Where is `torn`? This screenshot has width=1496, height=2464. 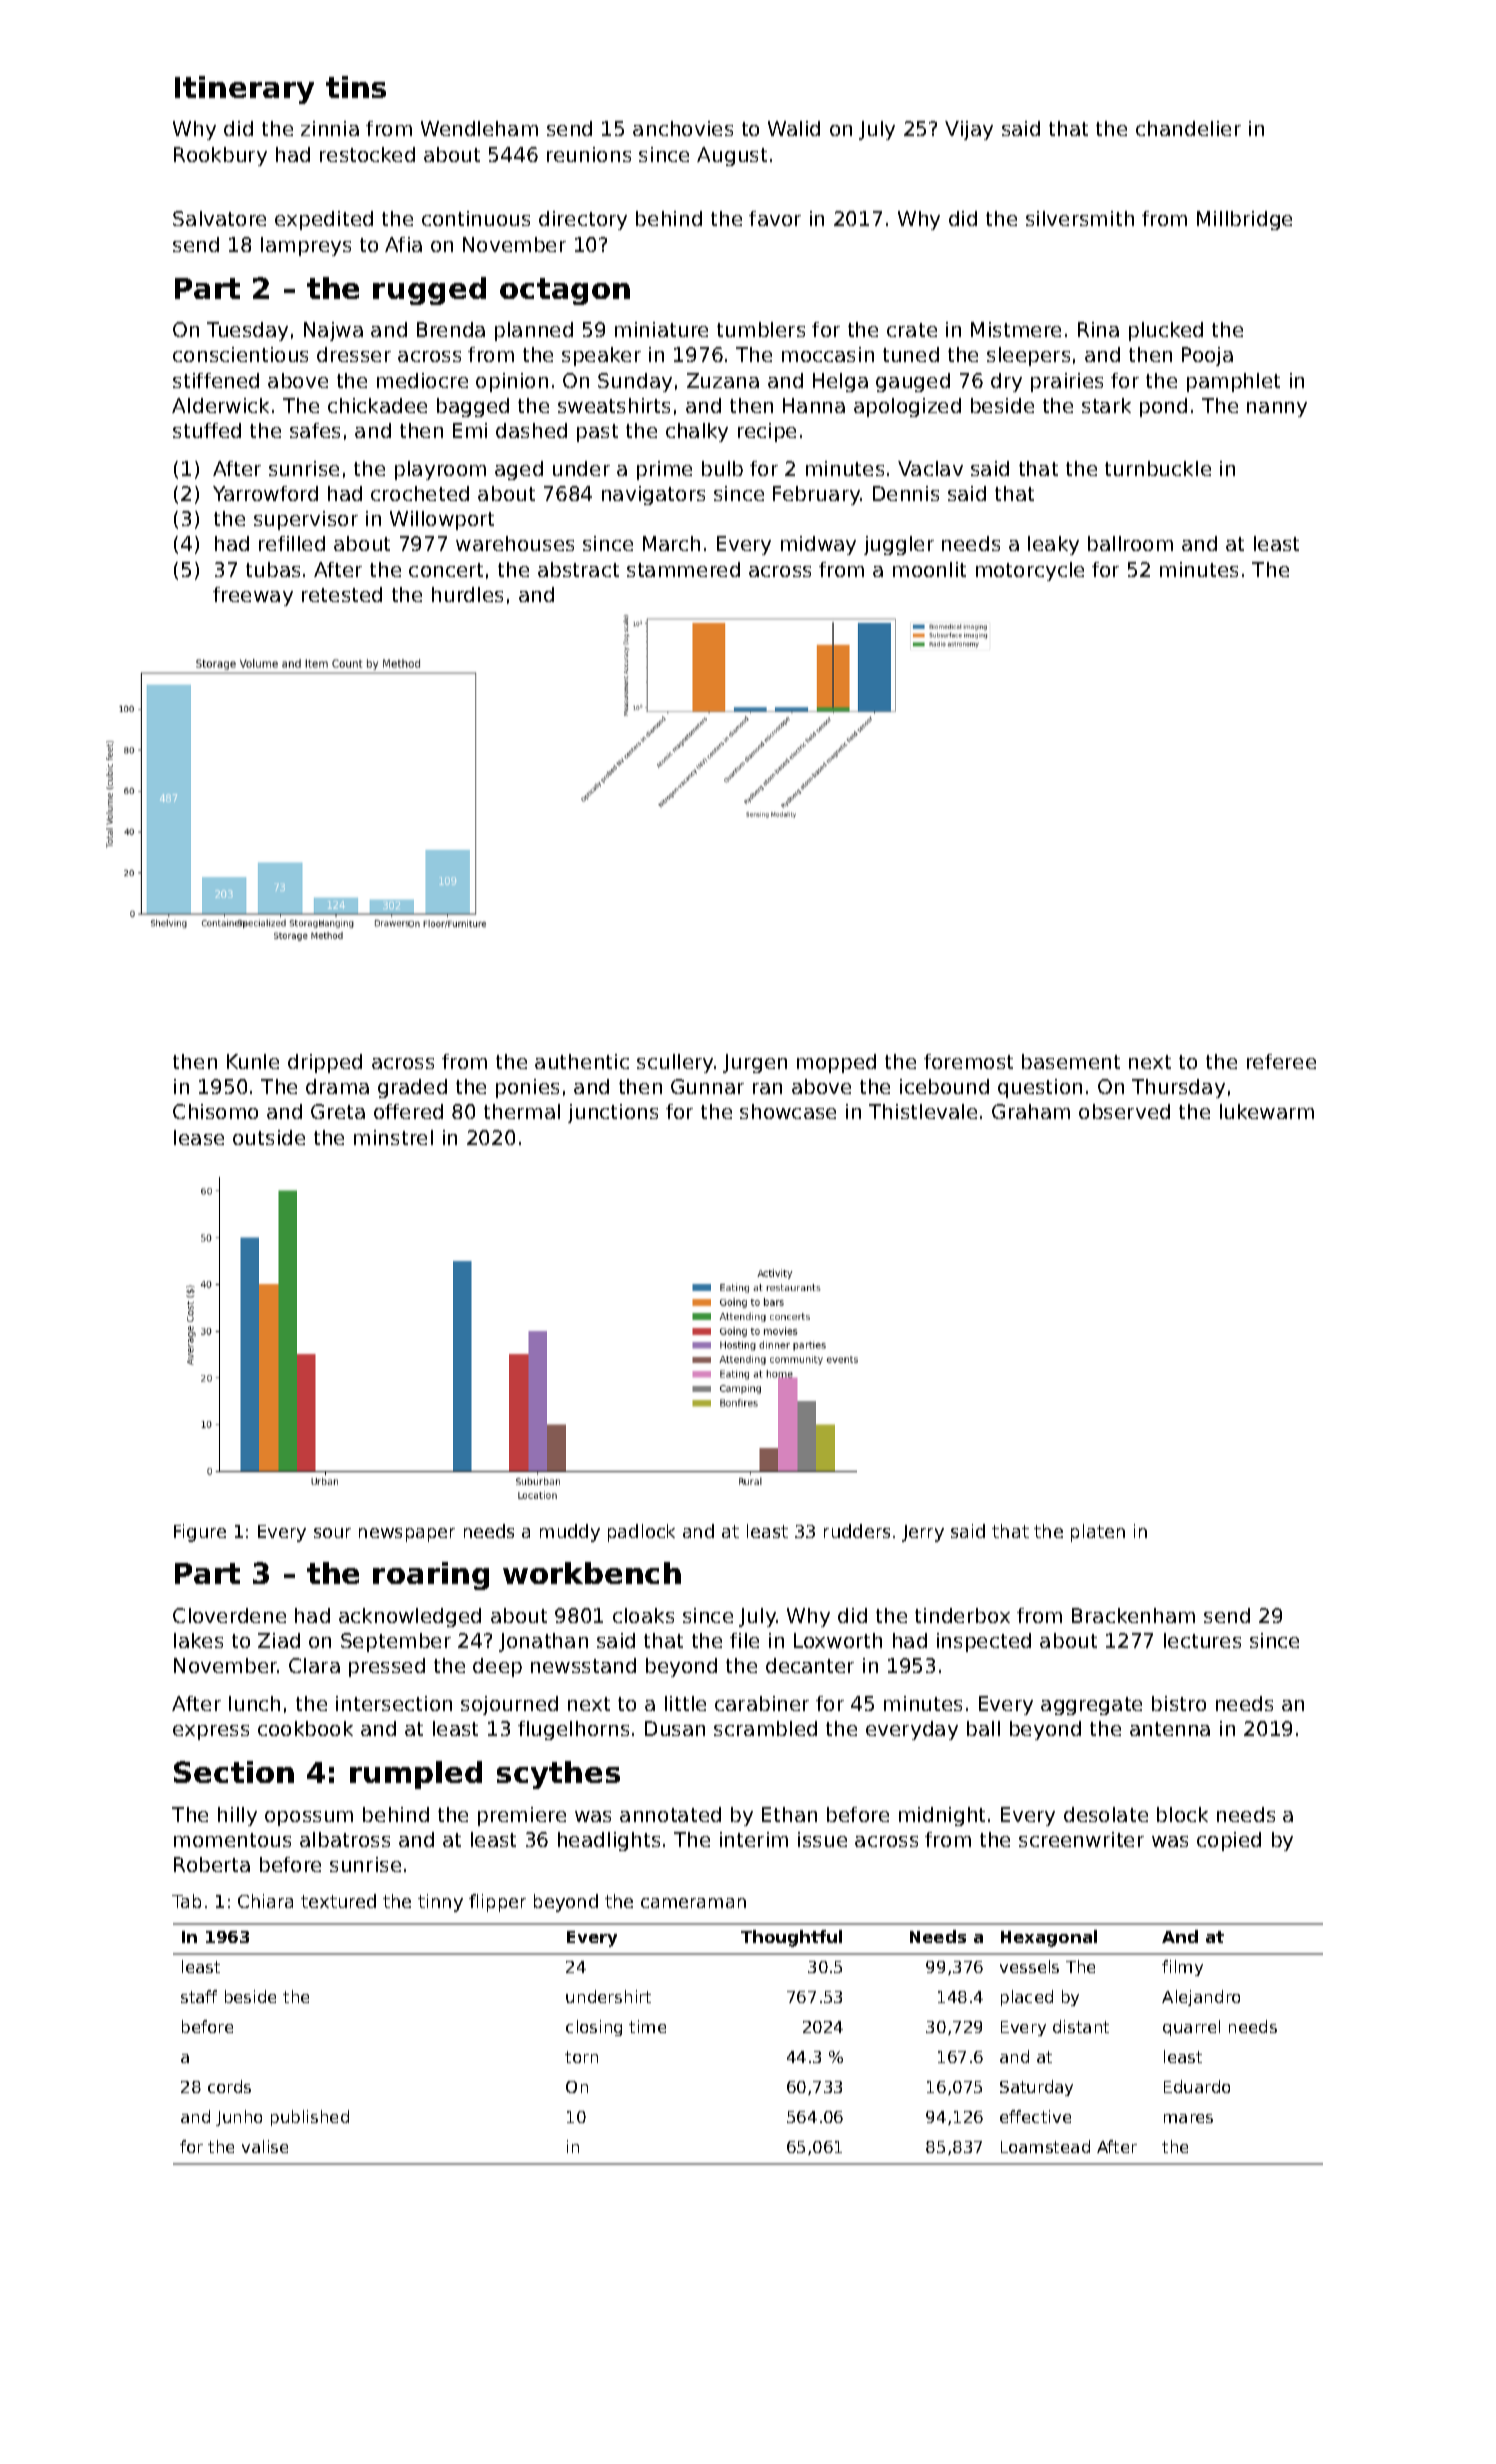
torn is located at coordinates (581, 2057).
